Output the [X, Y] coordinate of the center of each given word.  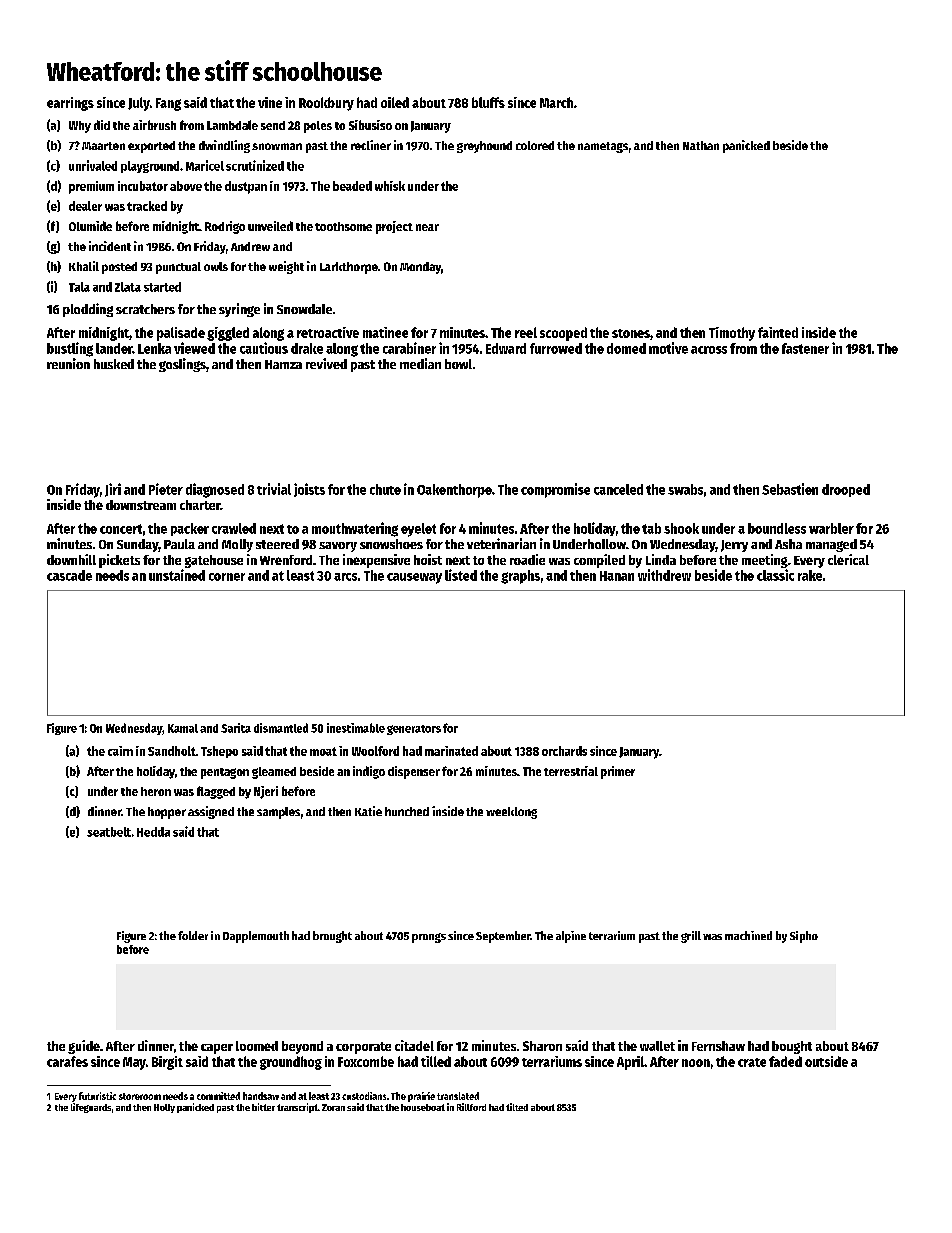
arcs [345, 577]
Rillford [471, 1107]
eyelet [418, 530]
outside [826, 1061]
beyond [302, 1047]
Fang [168, 104]
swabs [685, 489]
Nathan [701, 145]
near [427, 227]
